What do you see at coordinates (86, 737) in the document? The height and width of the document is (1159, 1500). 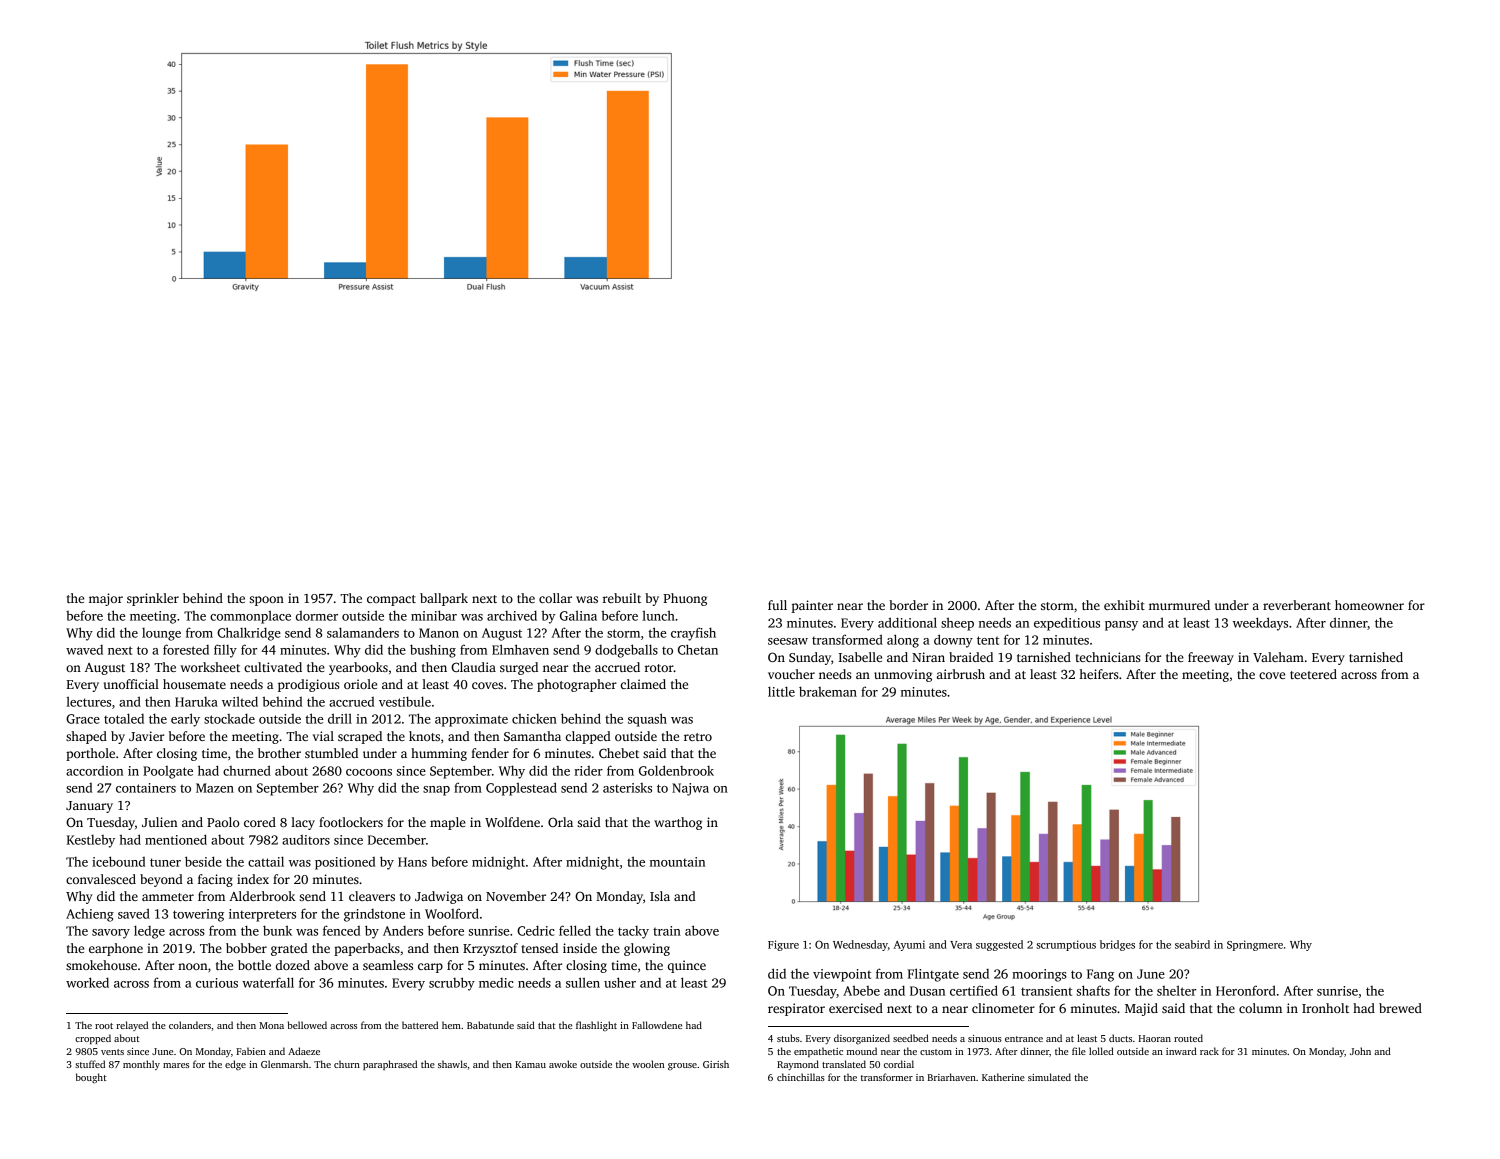 I see `shaped` at bounding box center [86, 737].
